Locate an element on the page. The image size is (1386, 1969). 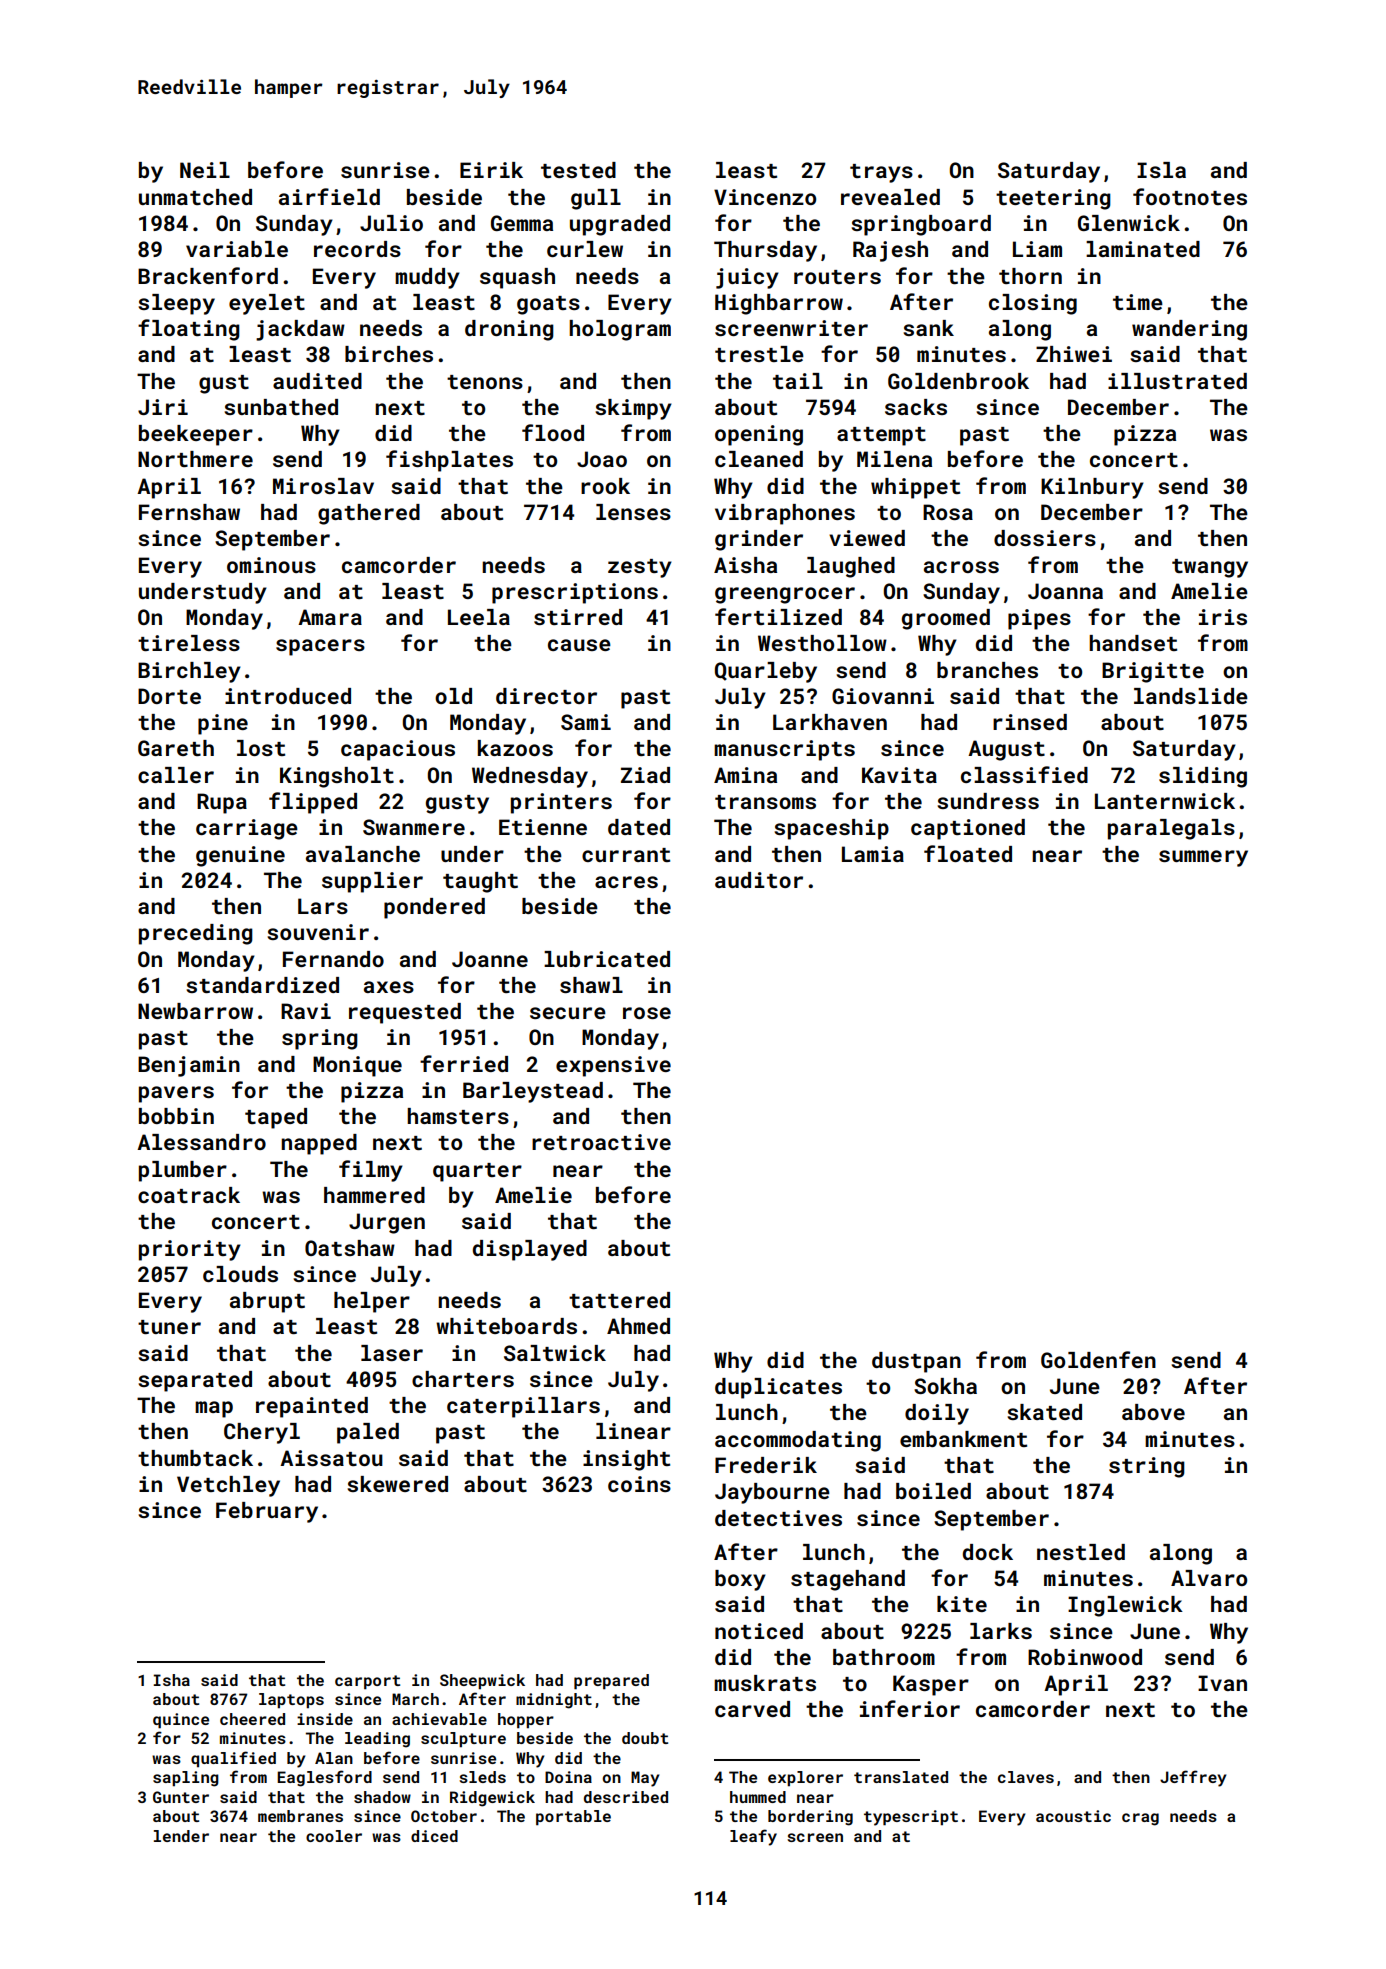
stagehand is located at coordinates (848, 1580).
